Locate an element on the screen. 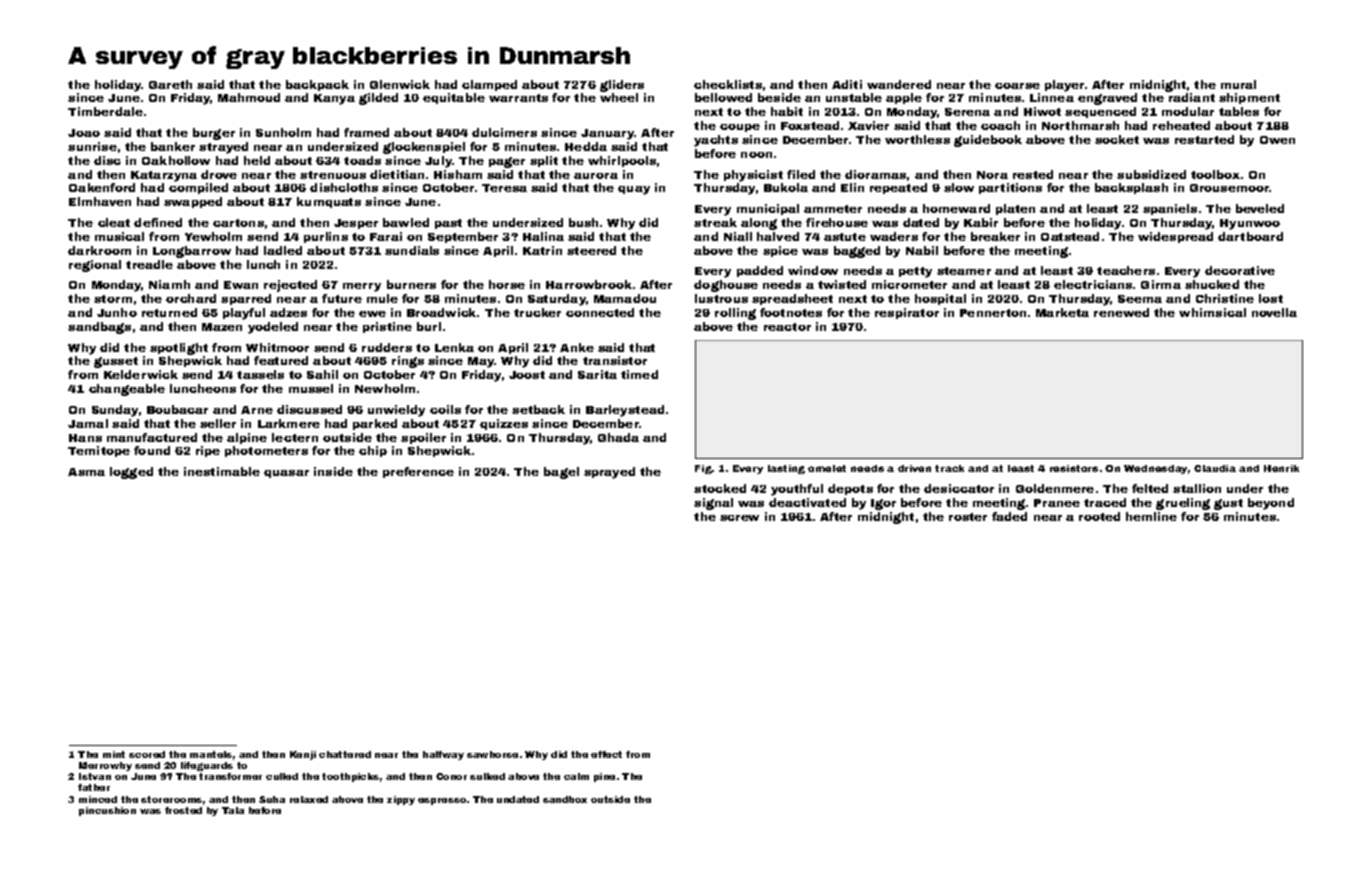  doghouse is located at coordinates (726, 286).
